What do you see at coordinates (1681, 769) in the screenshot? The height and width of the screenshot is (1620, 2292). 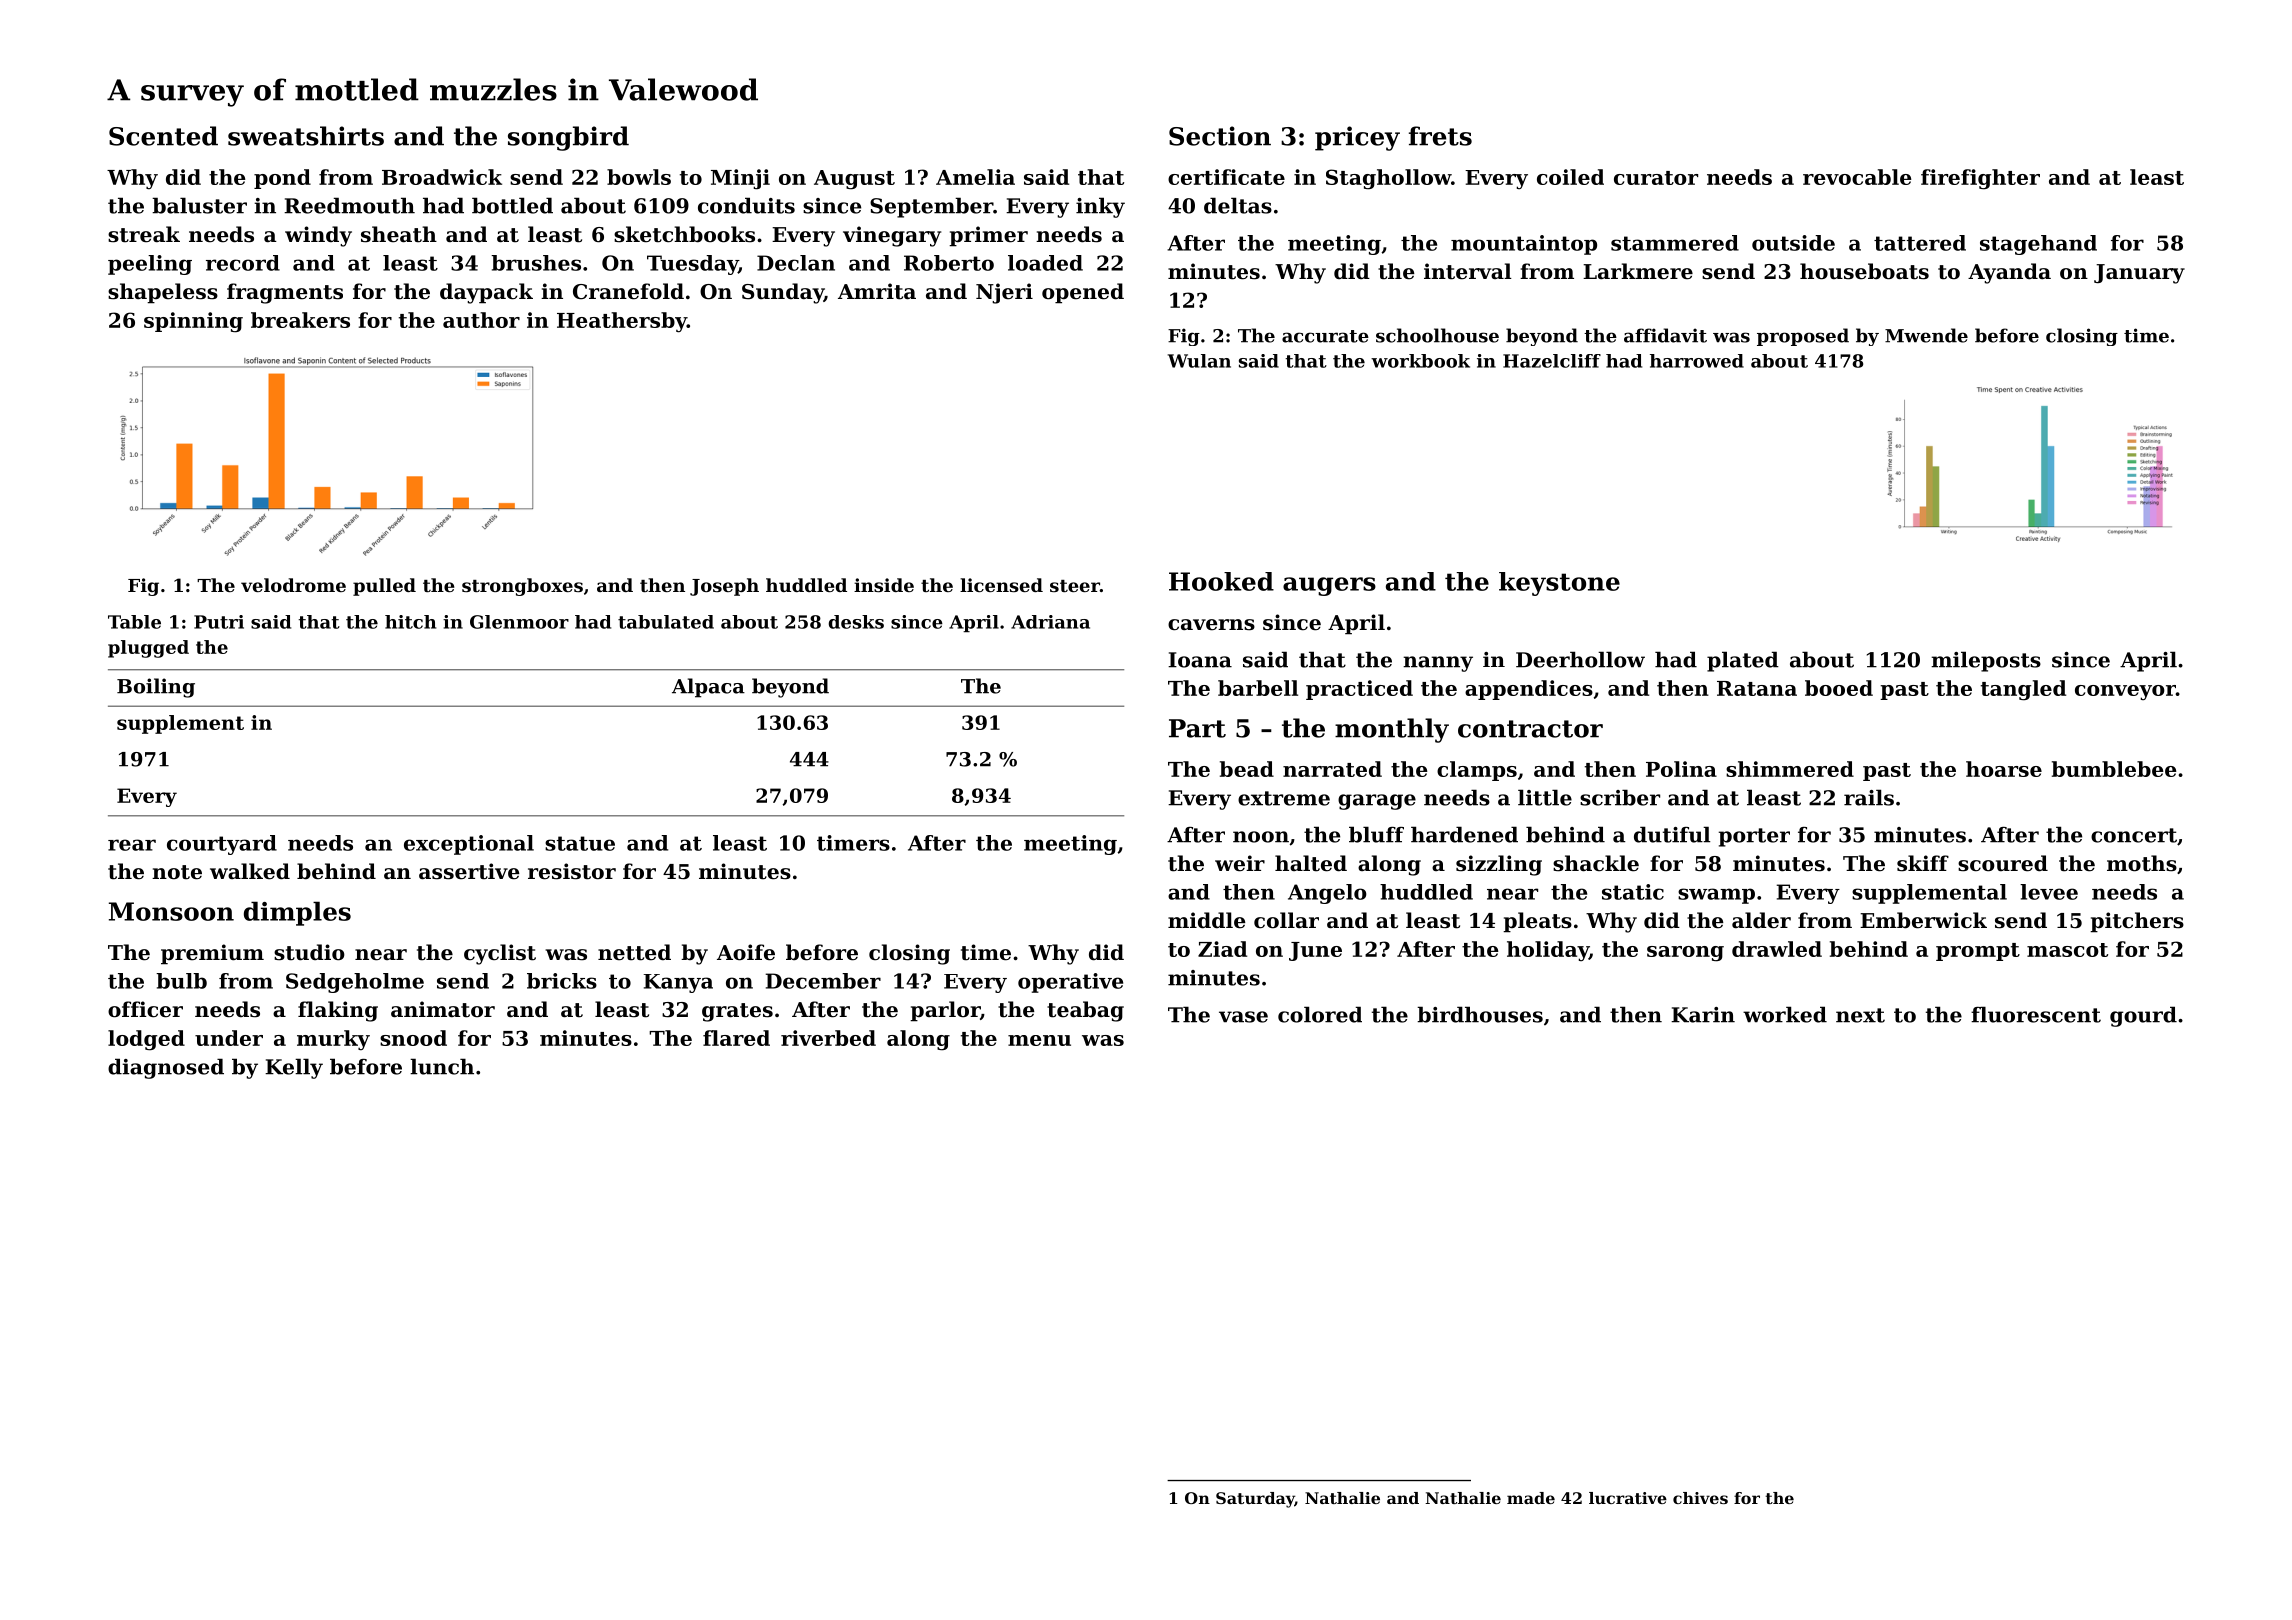 I see `Polina` at bounding box center [1681, 769].
